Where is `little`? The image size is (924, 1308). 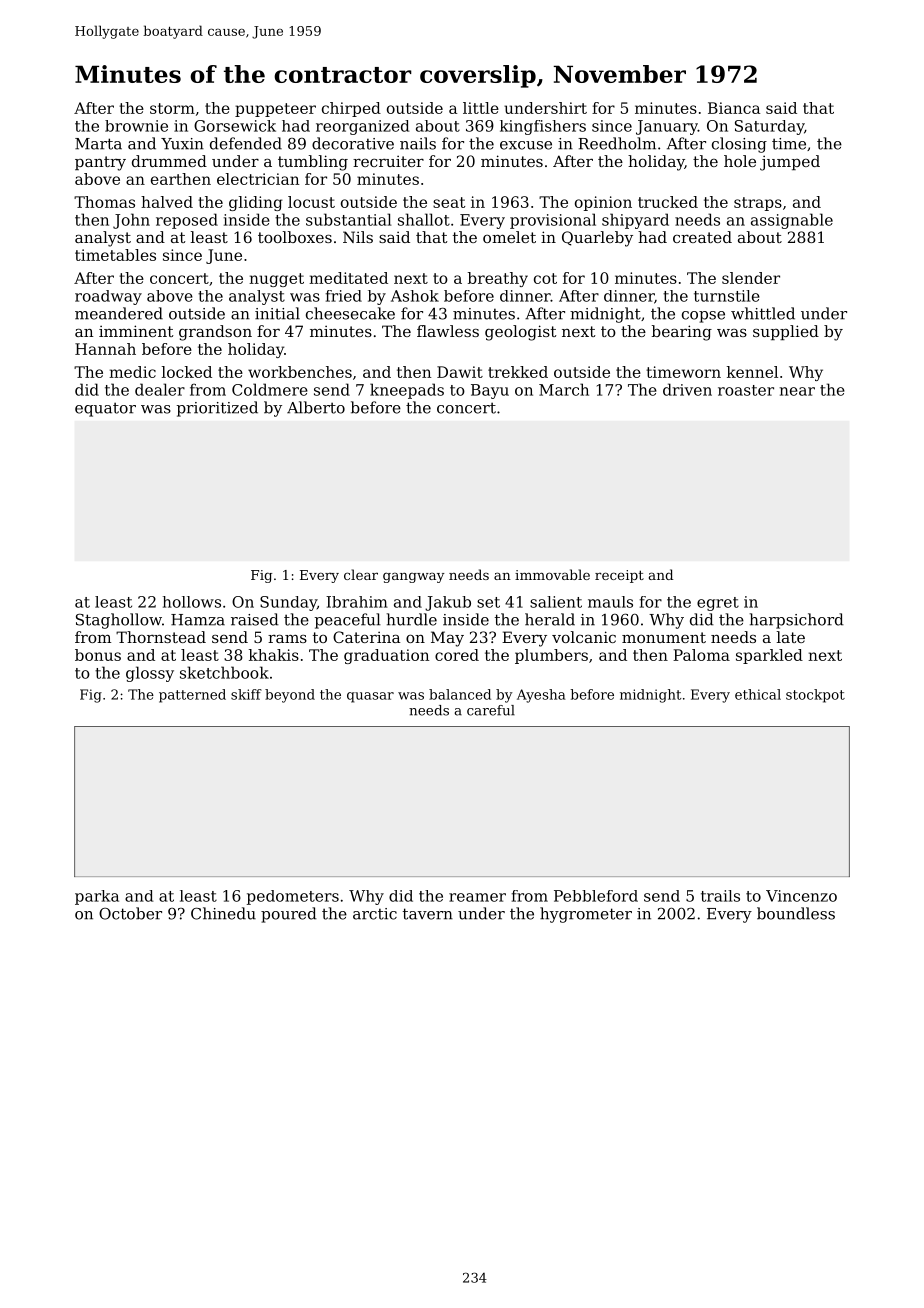 little is located at coordinates (481, 108).
